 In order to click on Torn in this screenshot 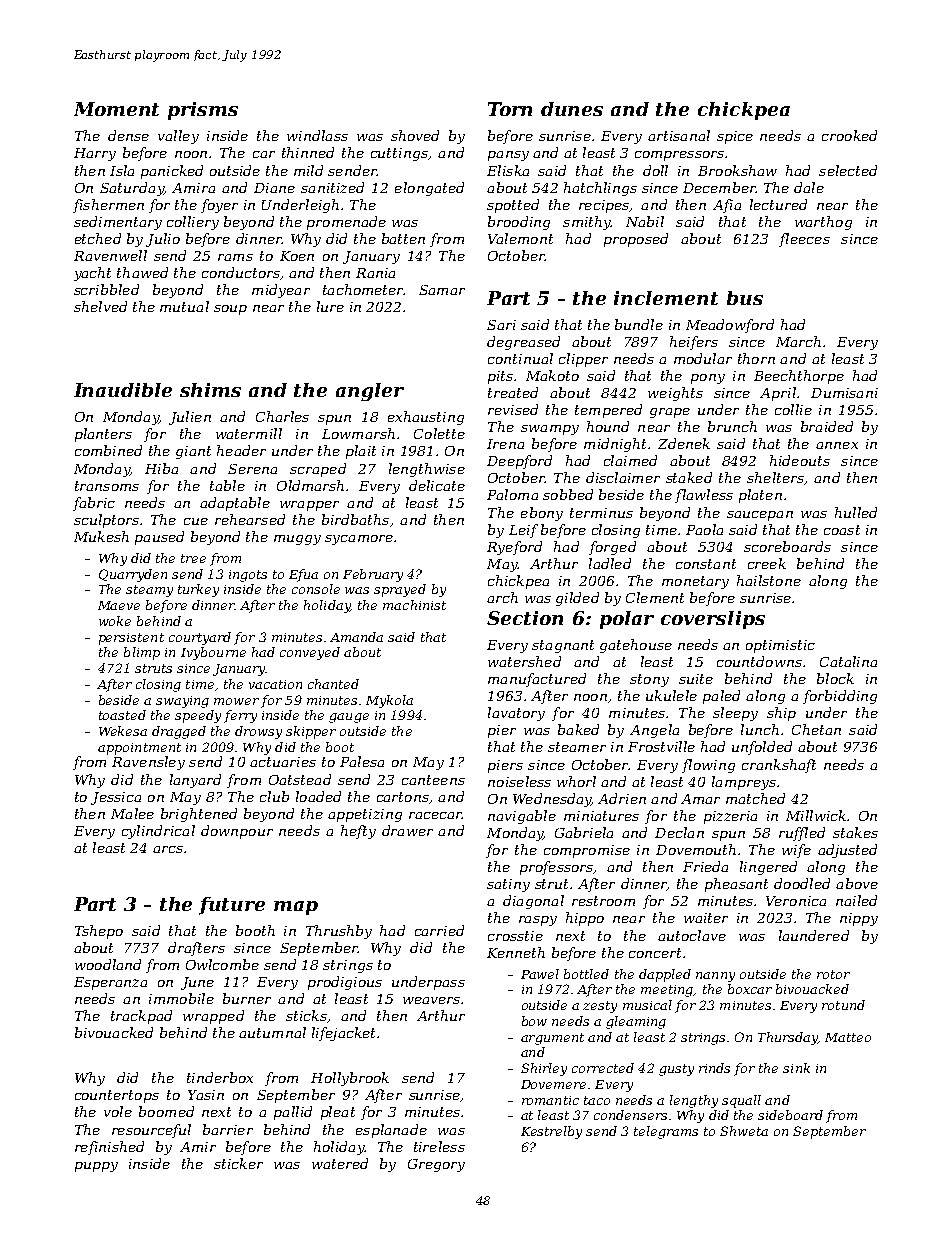, I will do `click(510, 109)`.
